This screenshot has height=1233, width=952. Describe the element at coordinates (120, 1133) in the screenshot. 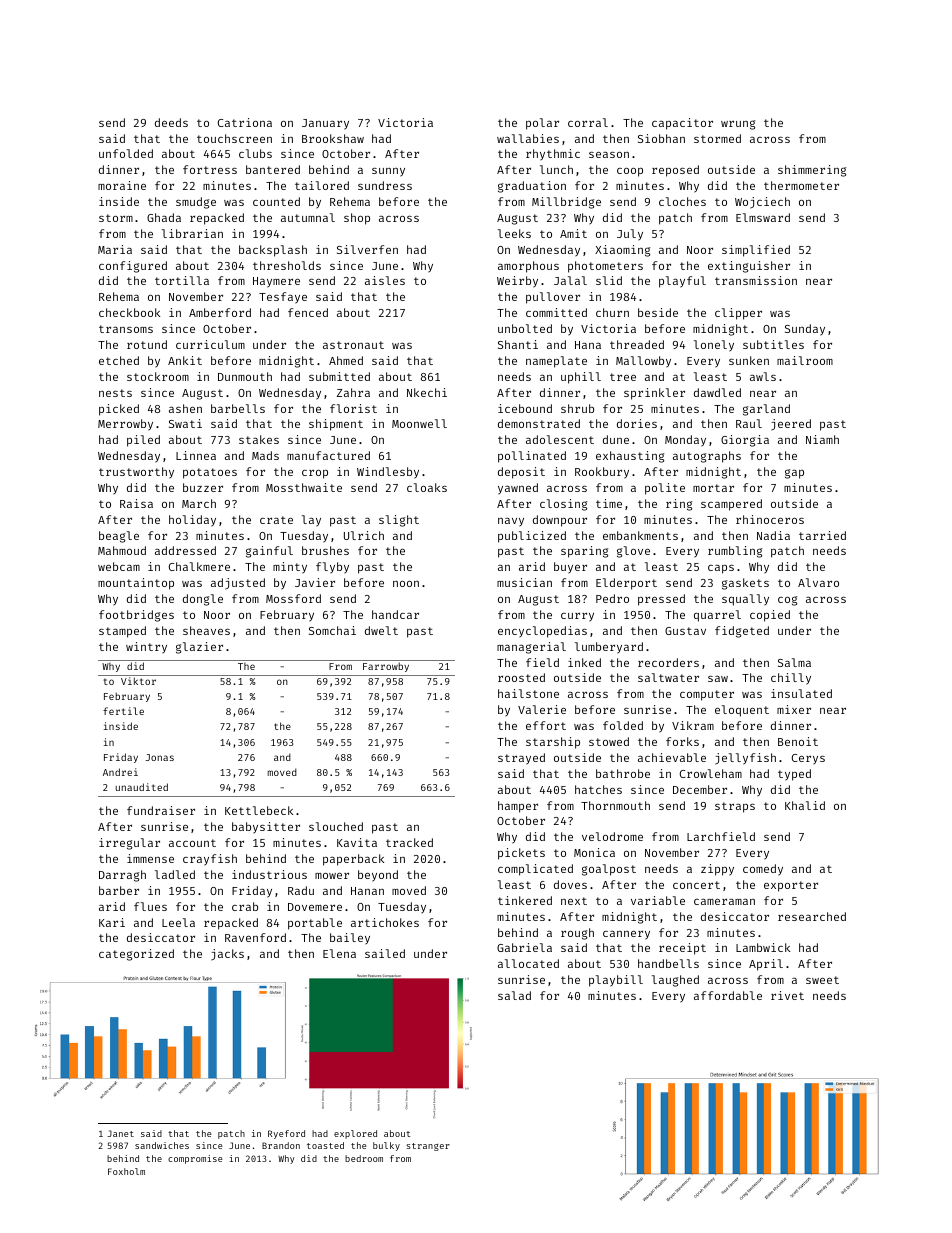

I see `Janet` at that location.
